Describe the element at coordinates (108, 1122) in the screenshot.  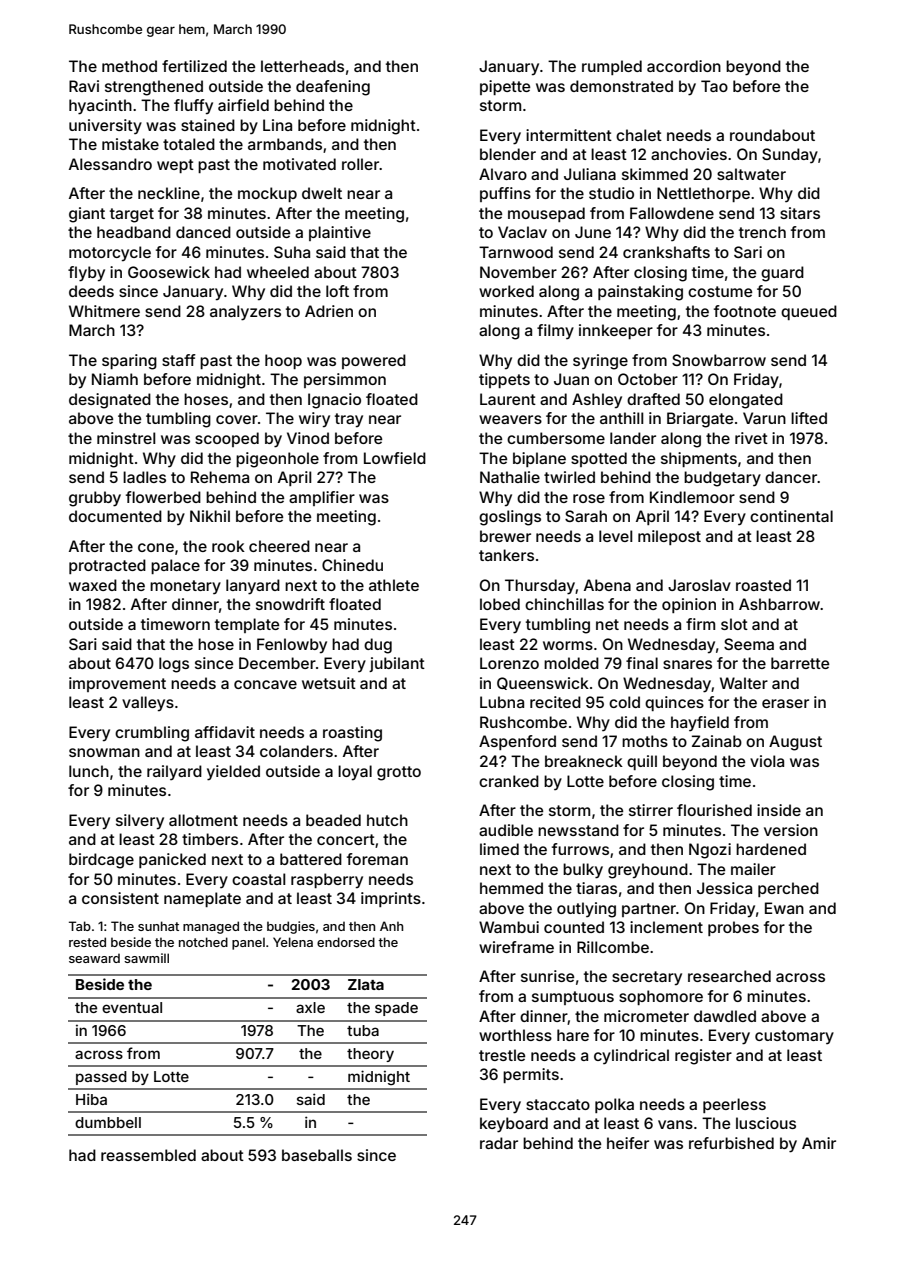
I see `dumbbell` at that location.
